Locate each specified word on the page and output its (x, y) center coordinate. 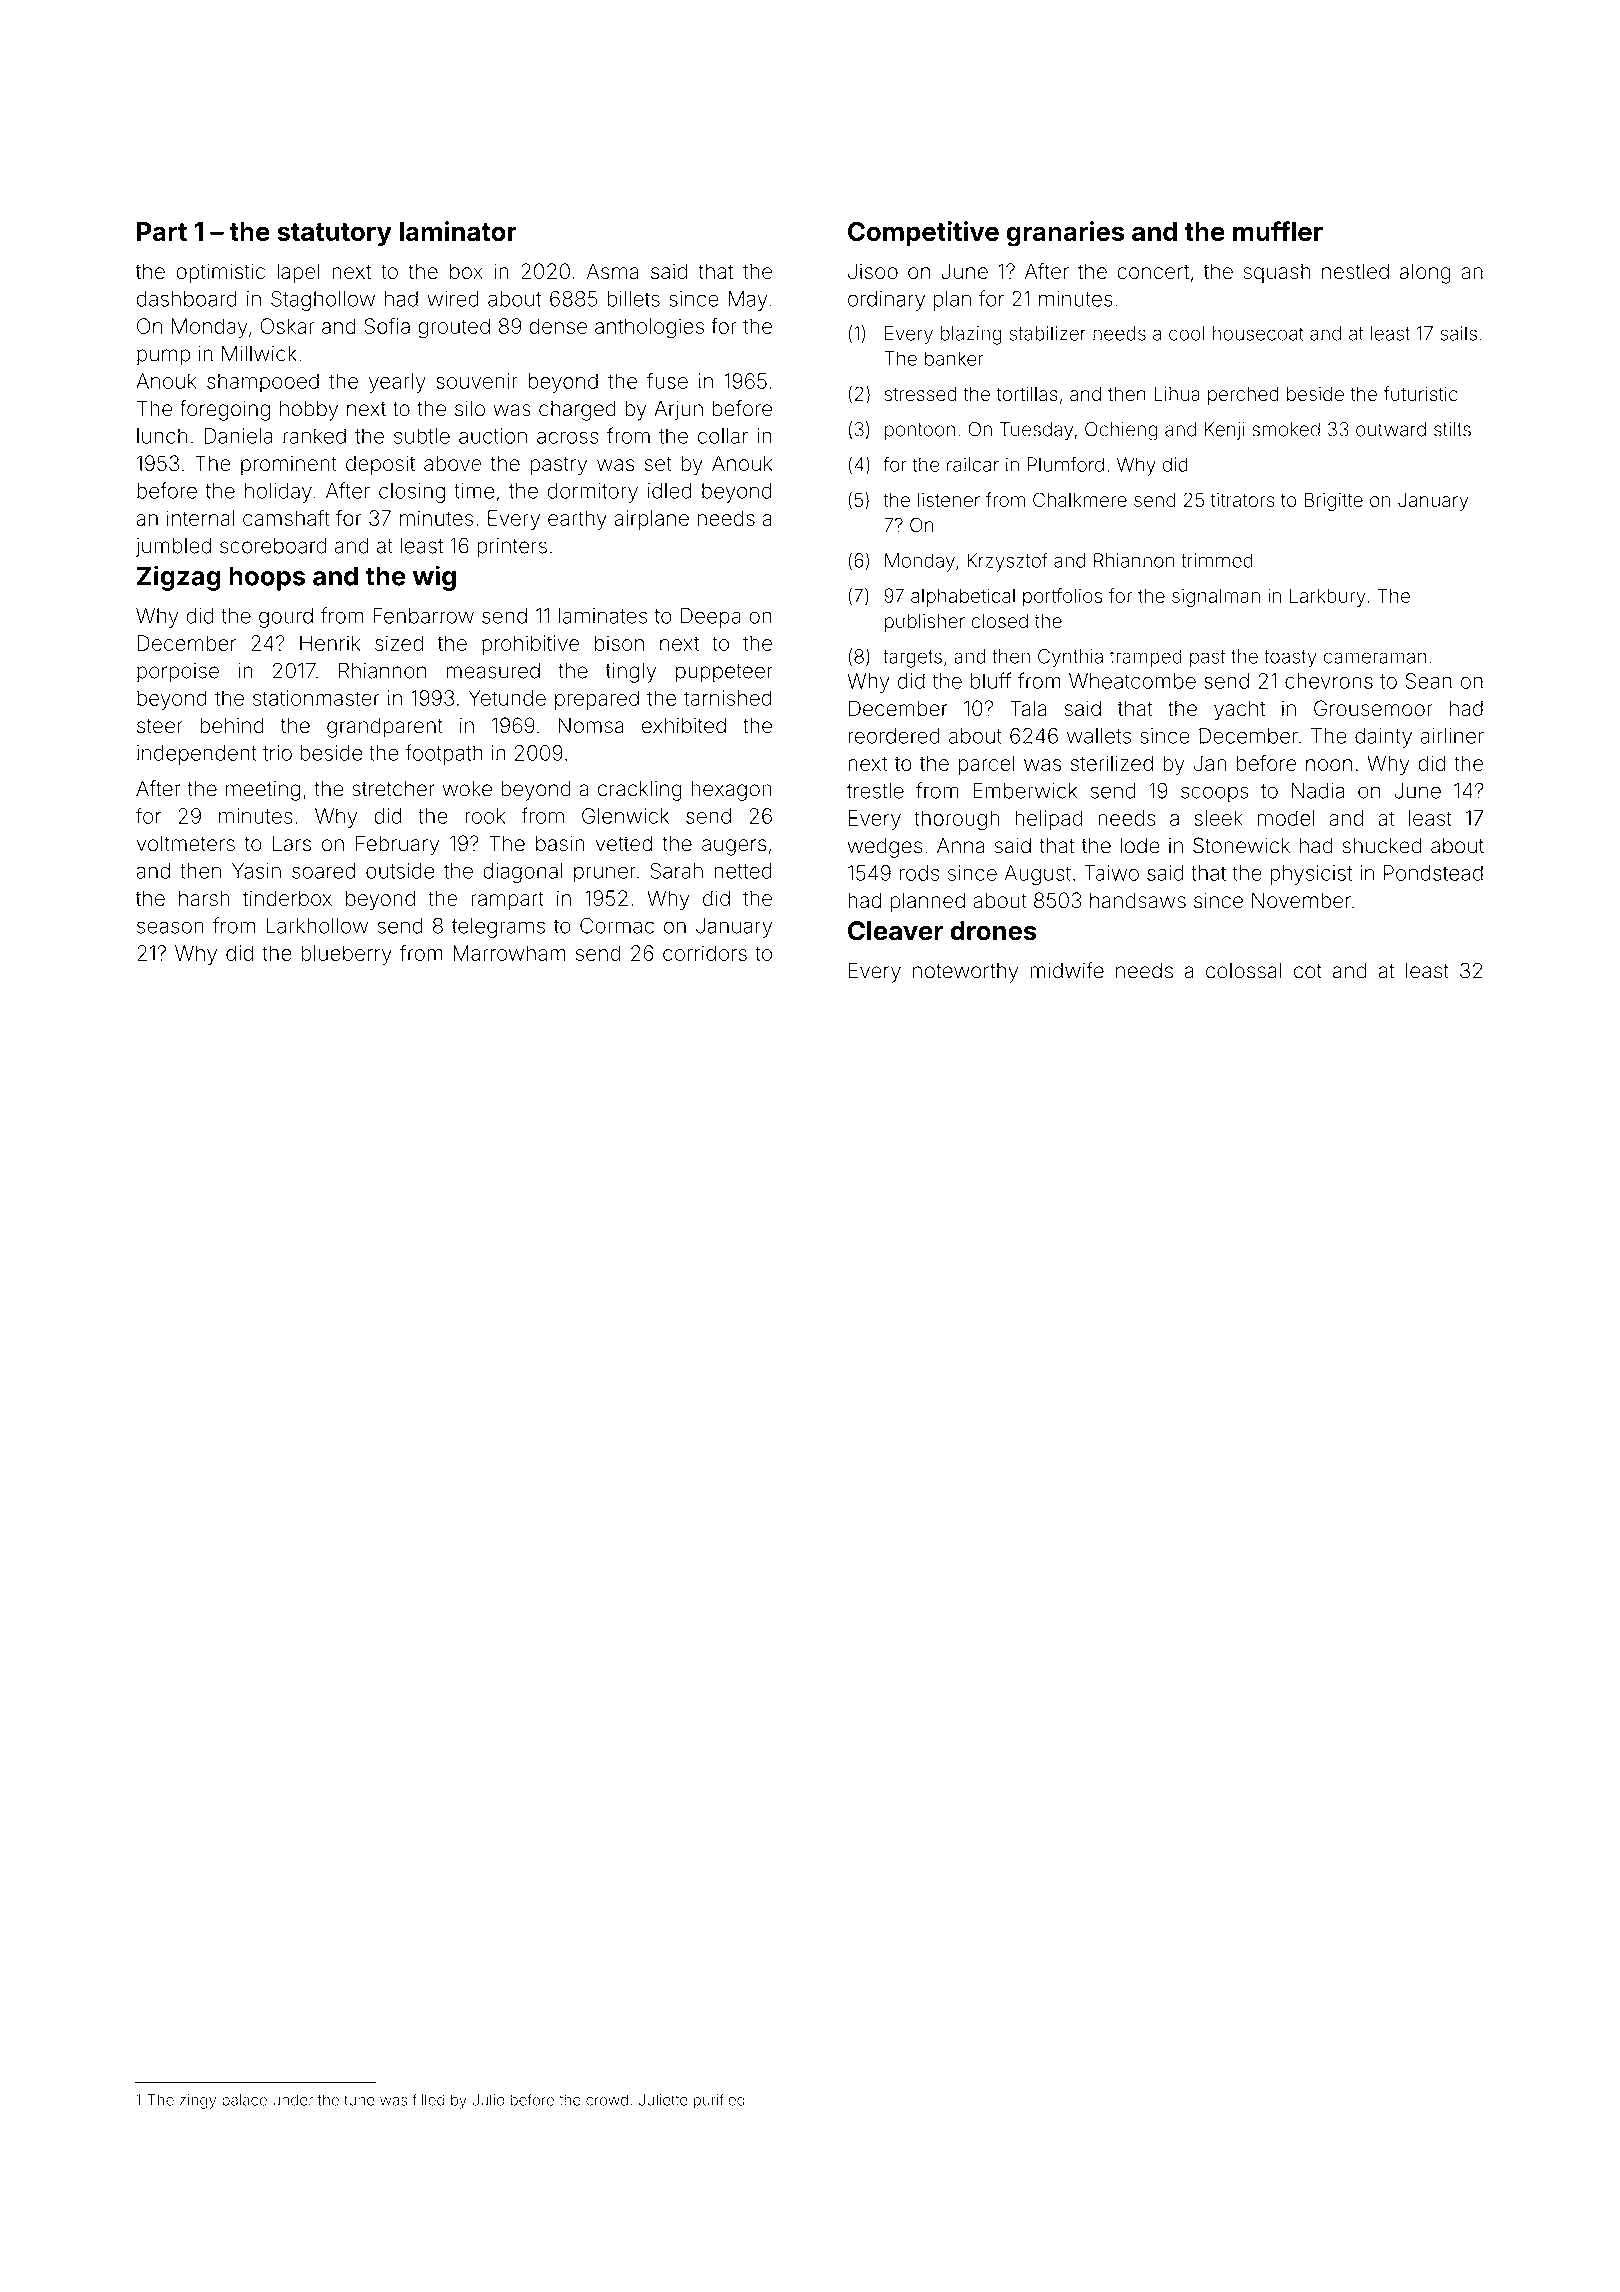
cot (1308, 971)
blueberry (346, 955)
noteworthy (965, 973)
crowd (607, 2100)
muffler (1278, 231)
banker (954, 358)
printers (512, 548)
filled (428, 2099)
